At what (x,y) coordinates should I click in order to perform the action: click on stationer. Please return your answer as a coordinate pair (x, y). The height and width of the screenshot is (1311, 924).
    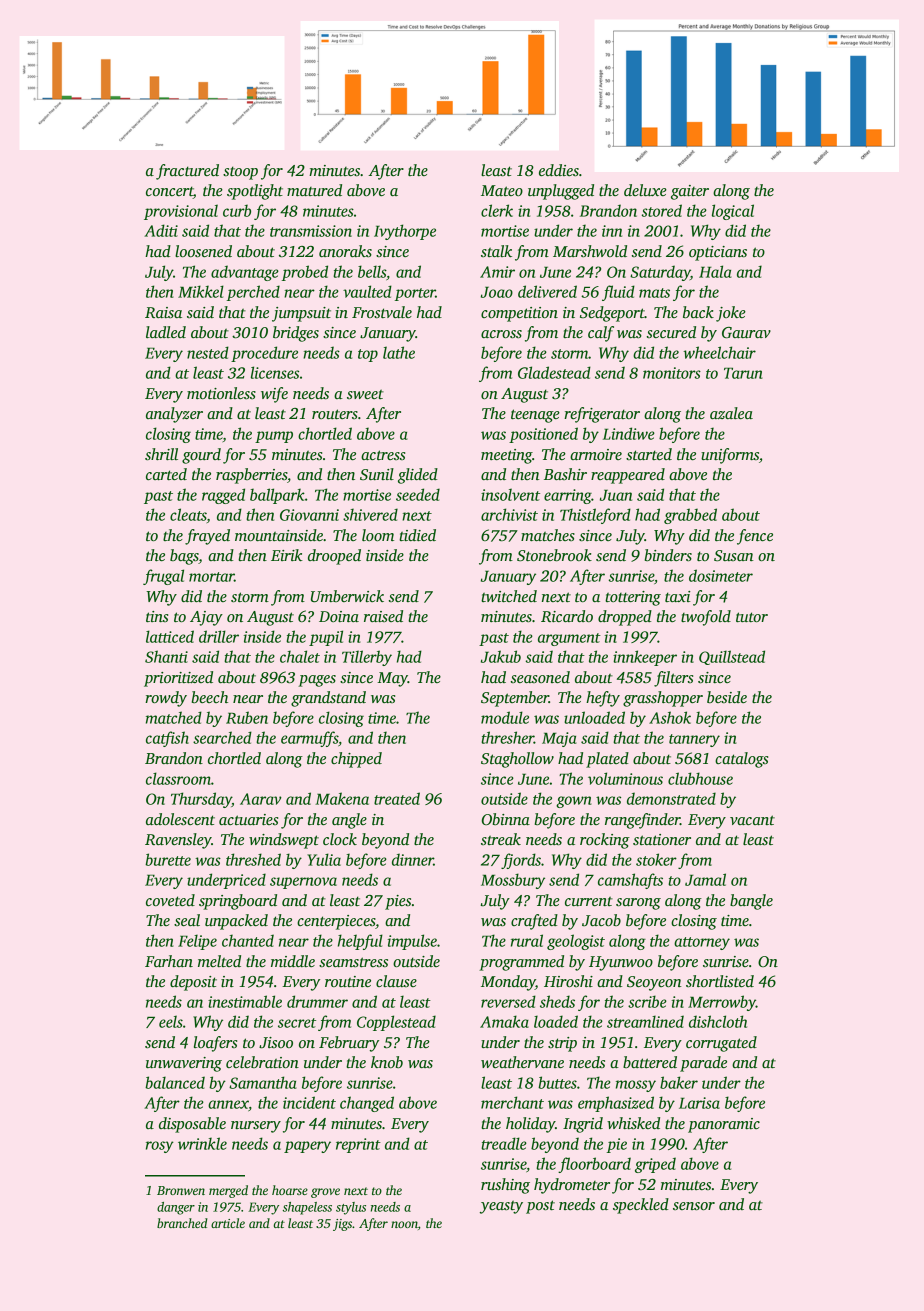
    Looking at the image, I should click on (662, 840).
